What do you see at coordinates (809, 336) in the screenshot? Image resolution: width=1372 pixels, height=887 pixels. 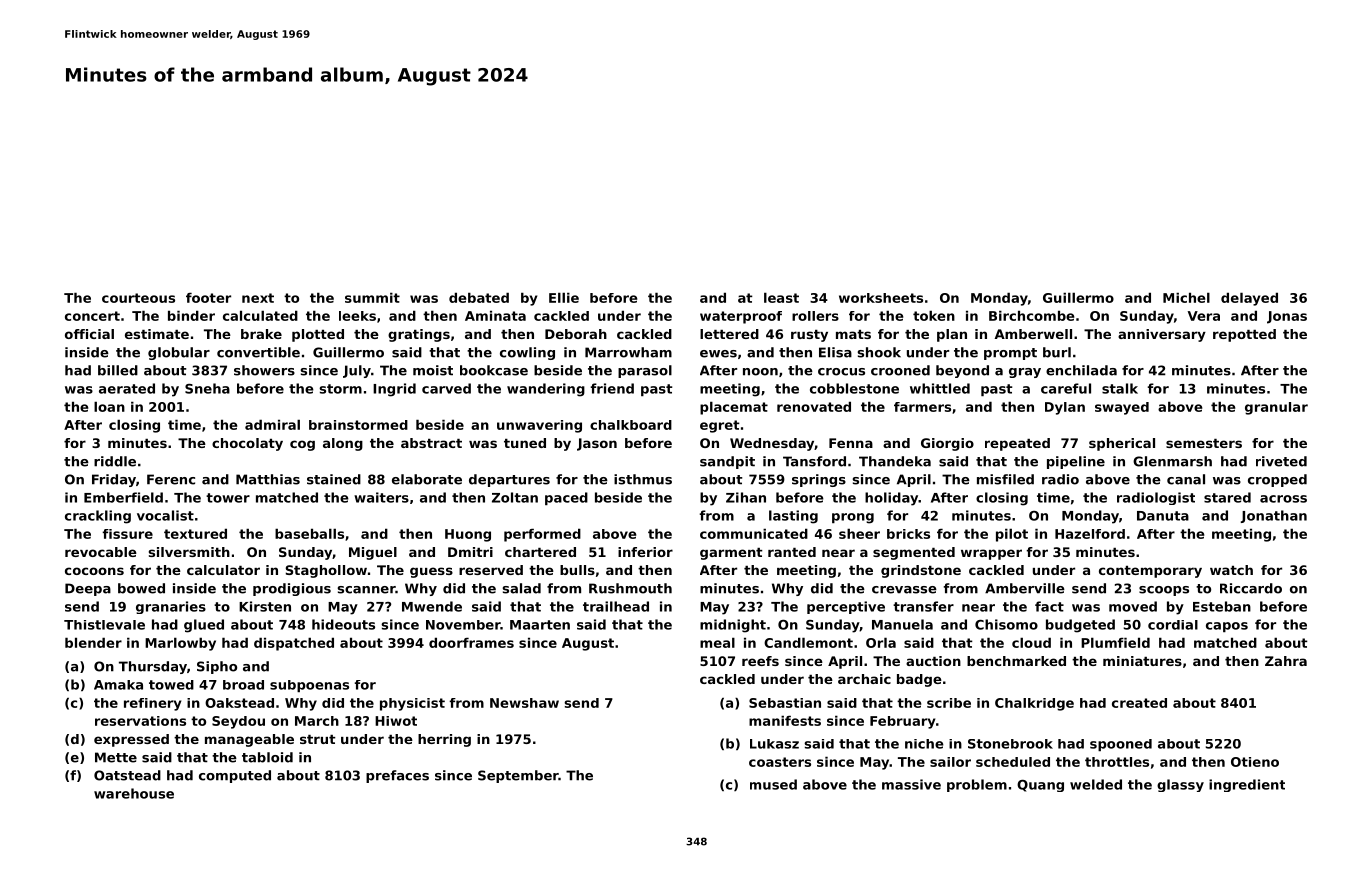 I see `rusty` at bounding box center [809, 336].
